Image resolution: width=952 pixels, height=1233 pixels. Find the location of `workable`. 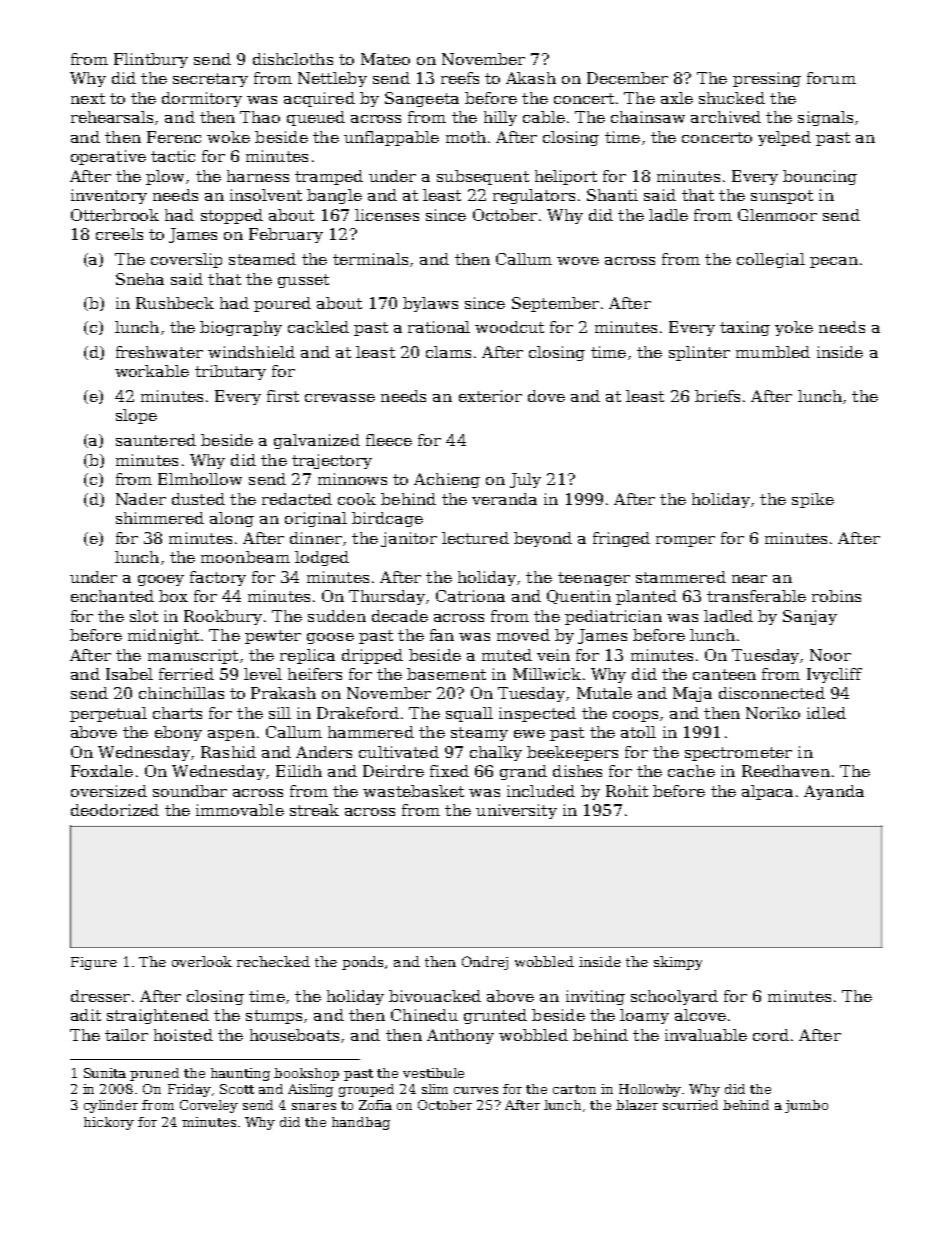

workable is located at coordinates (152, 371).
